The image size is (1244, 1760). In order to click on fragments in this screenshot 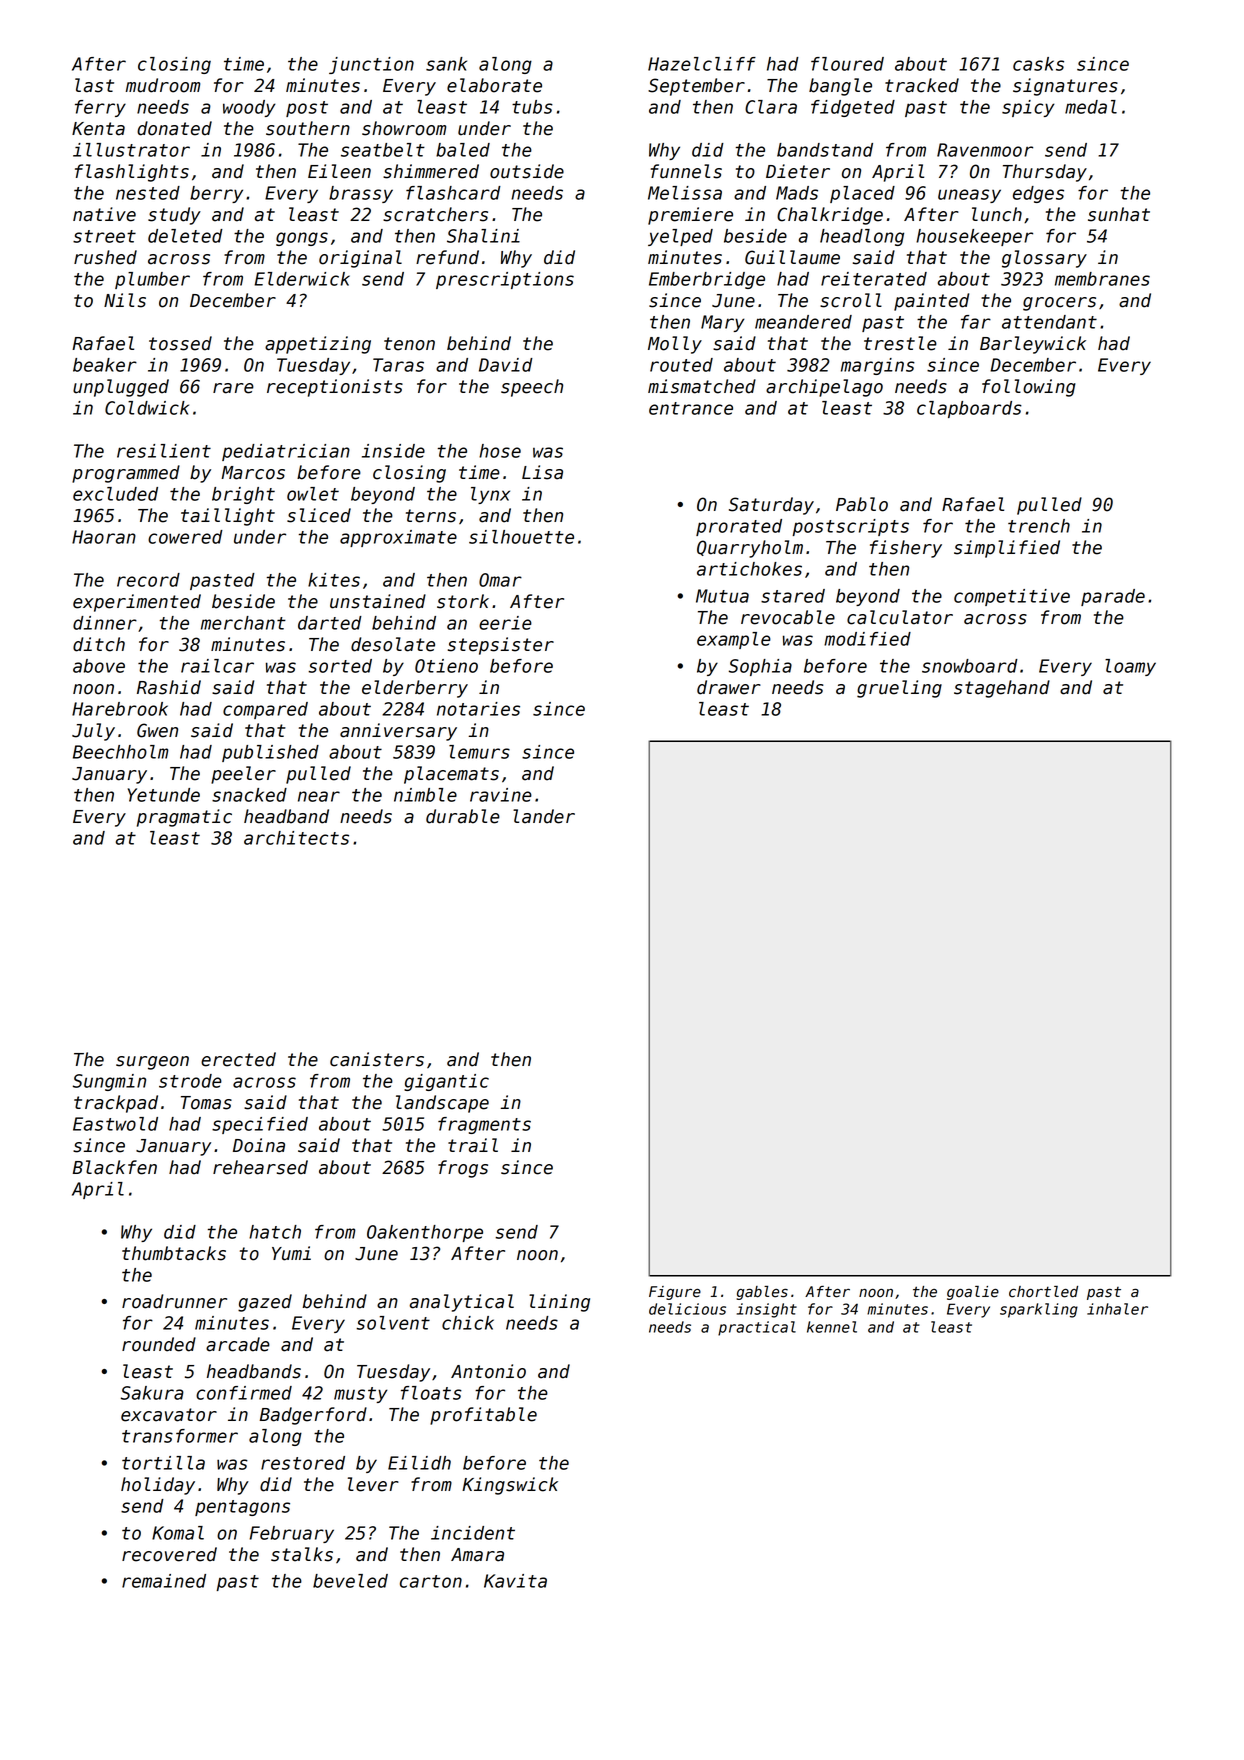, I will do `click(484, 1125)`.
